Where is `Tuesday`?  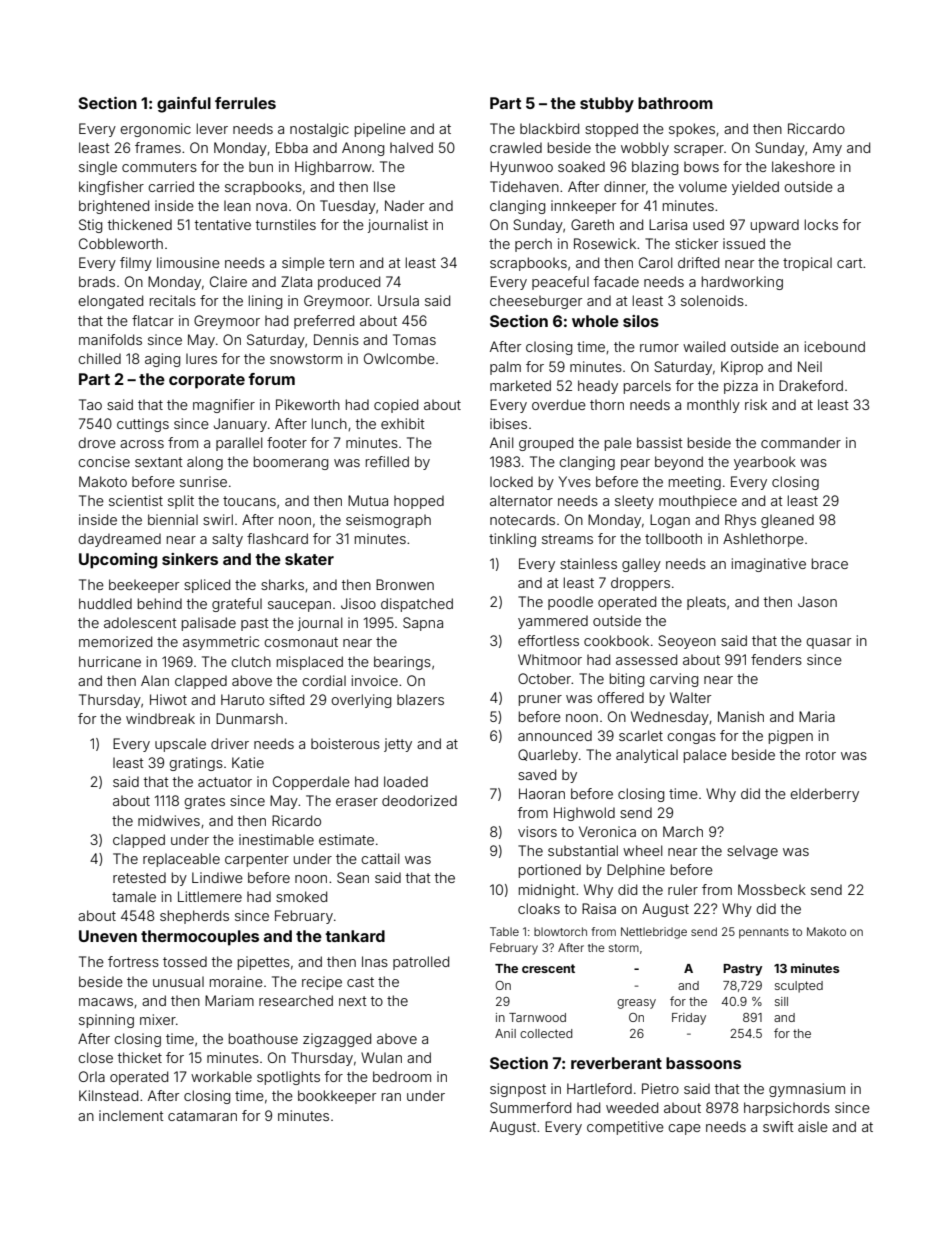 Tuesday is located at coordinates (348, 207).
